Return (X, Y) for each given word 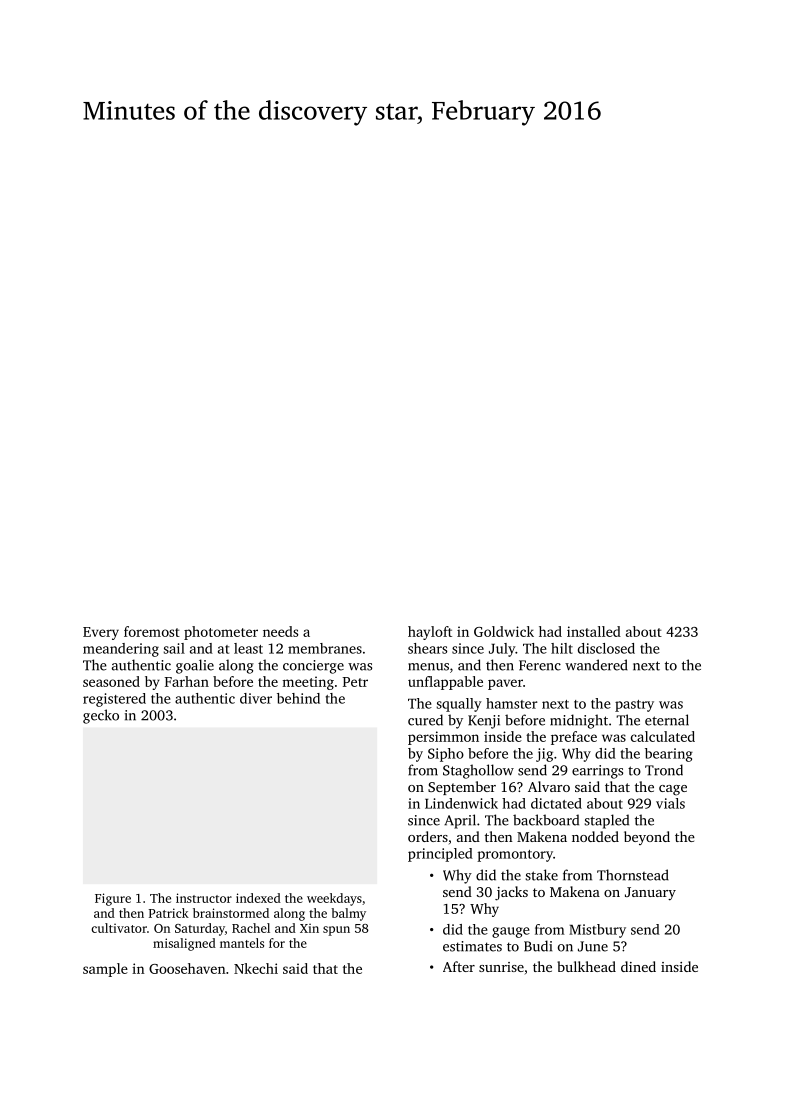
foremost (152, 631)
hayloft (430, 633)
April (460, 821)
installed (594, 631)
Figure (113, 899)
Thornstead (633, 875)
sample (105, 970)
